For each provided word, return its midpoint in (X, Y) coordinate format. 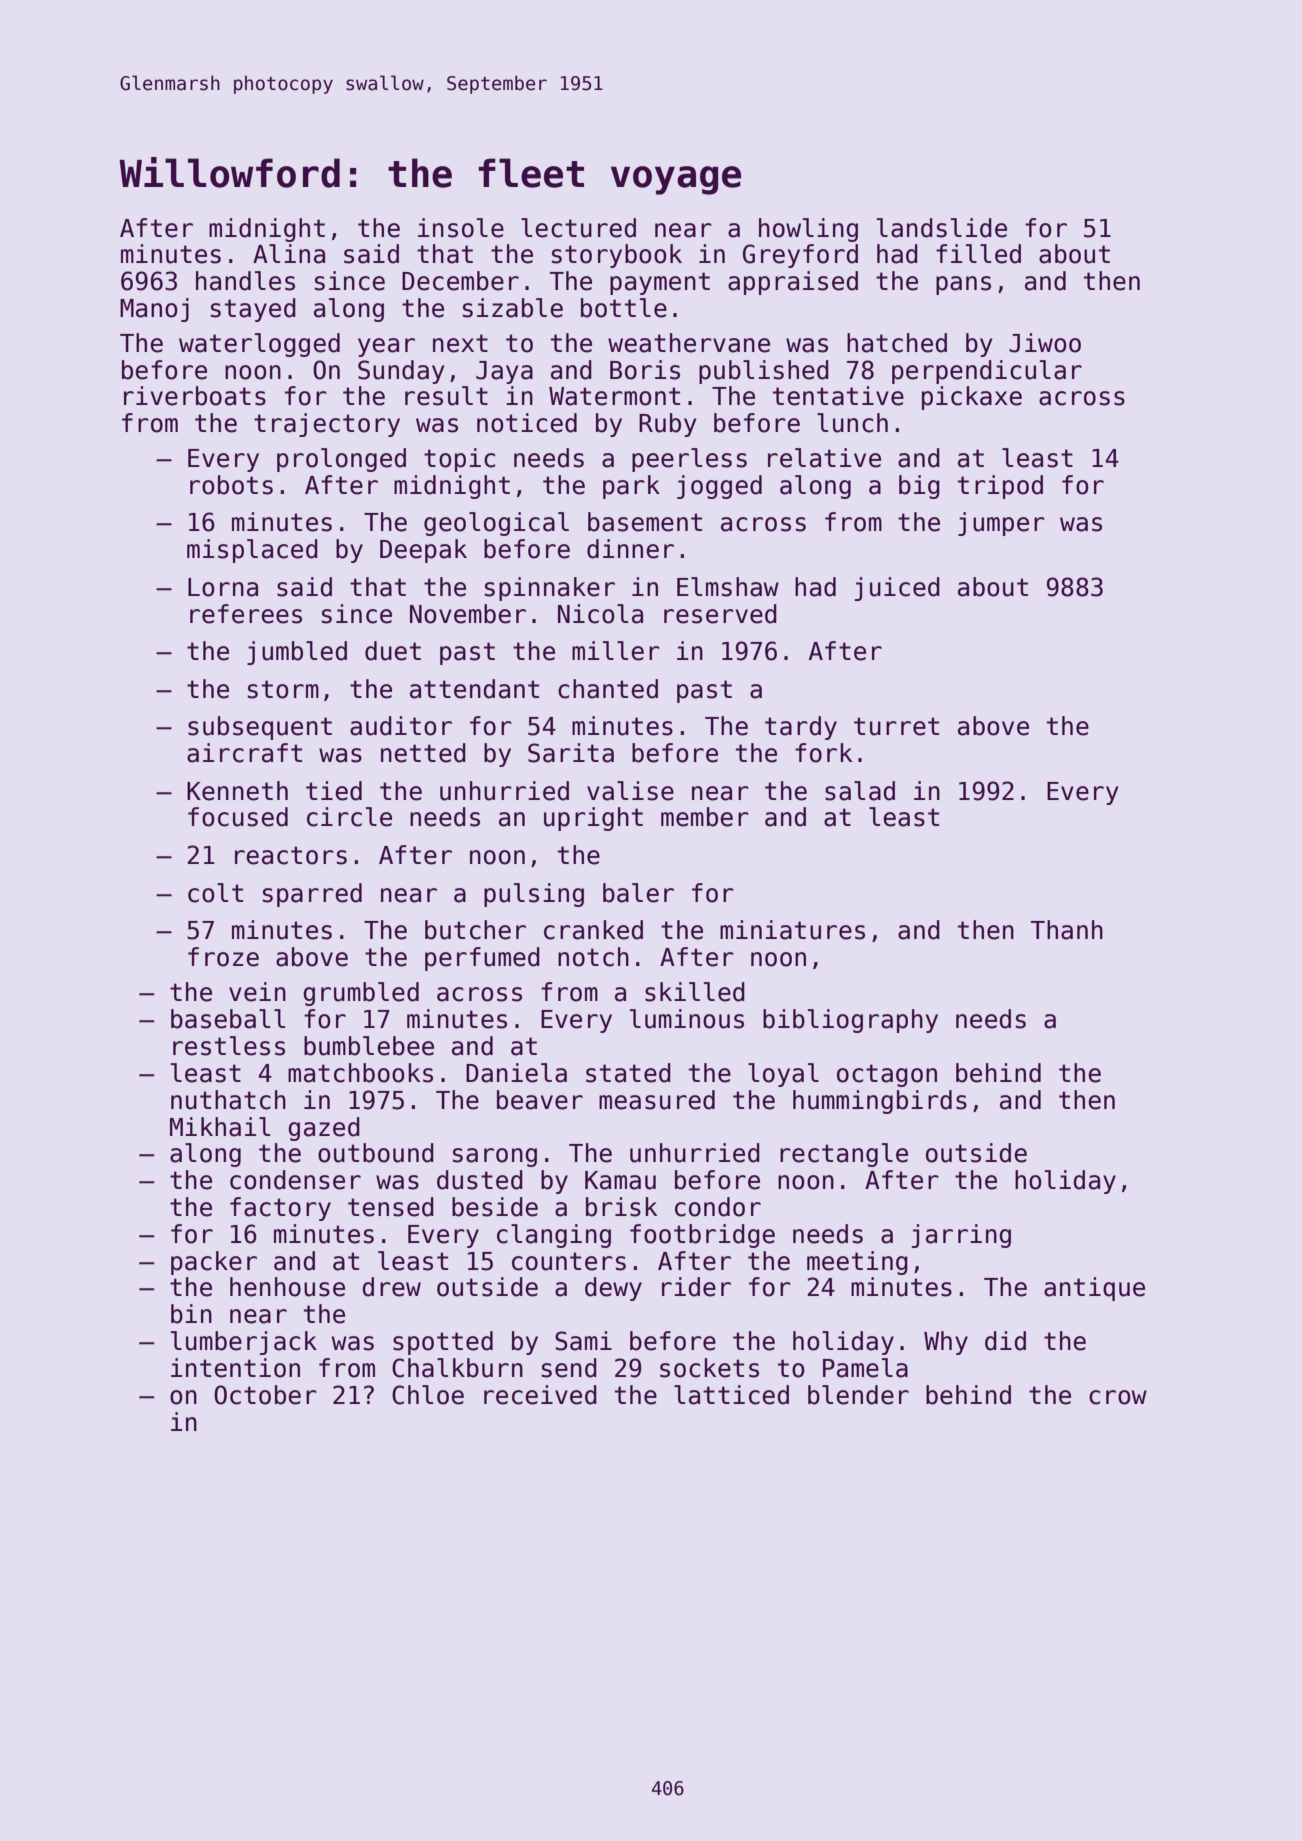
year (386, 347)
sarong (495, 1157)
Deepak (423, 551)
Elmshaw (728, 587)
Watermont (614, 396)
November (468, 614)
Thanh (1067, 930)
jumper (1001, 524)
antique (1094, 1289)
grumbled (361, 994)
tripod (1000, 487)
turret (896, 726)
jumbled (297, 653)
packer (214, 1263)
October (265, 1395)
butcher (475, 930)
